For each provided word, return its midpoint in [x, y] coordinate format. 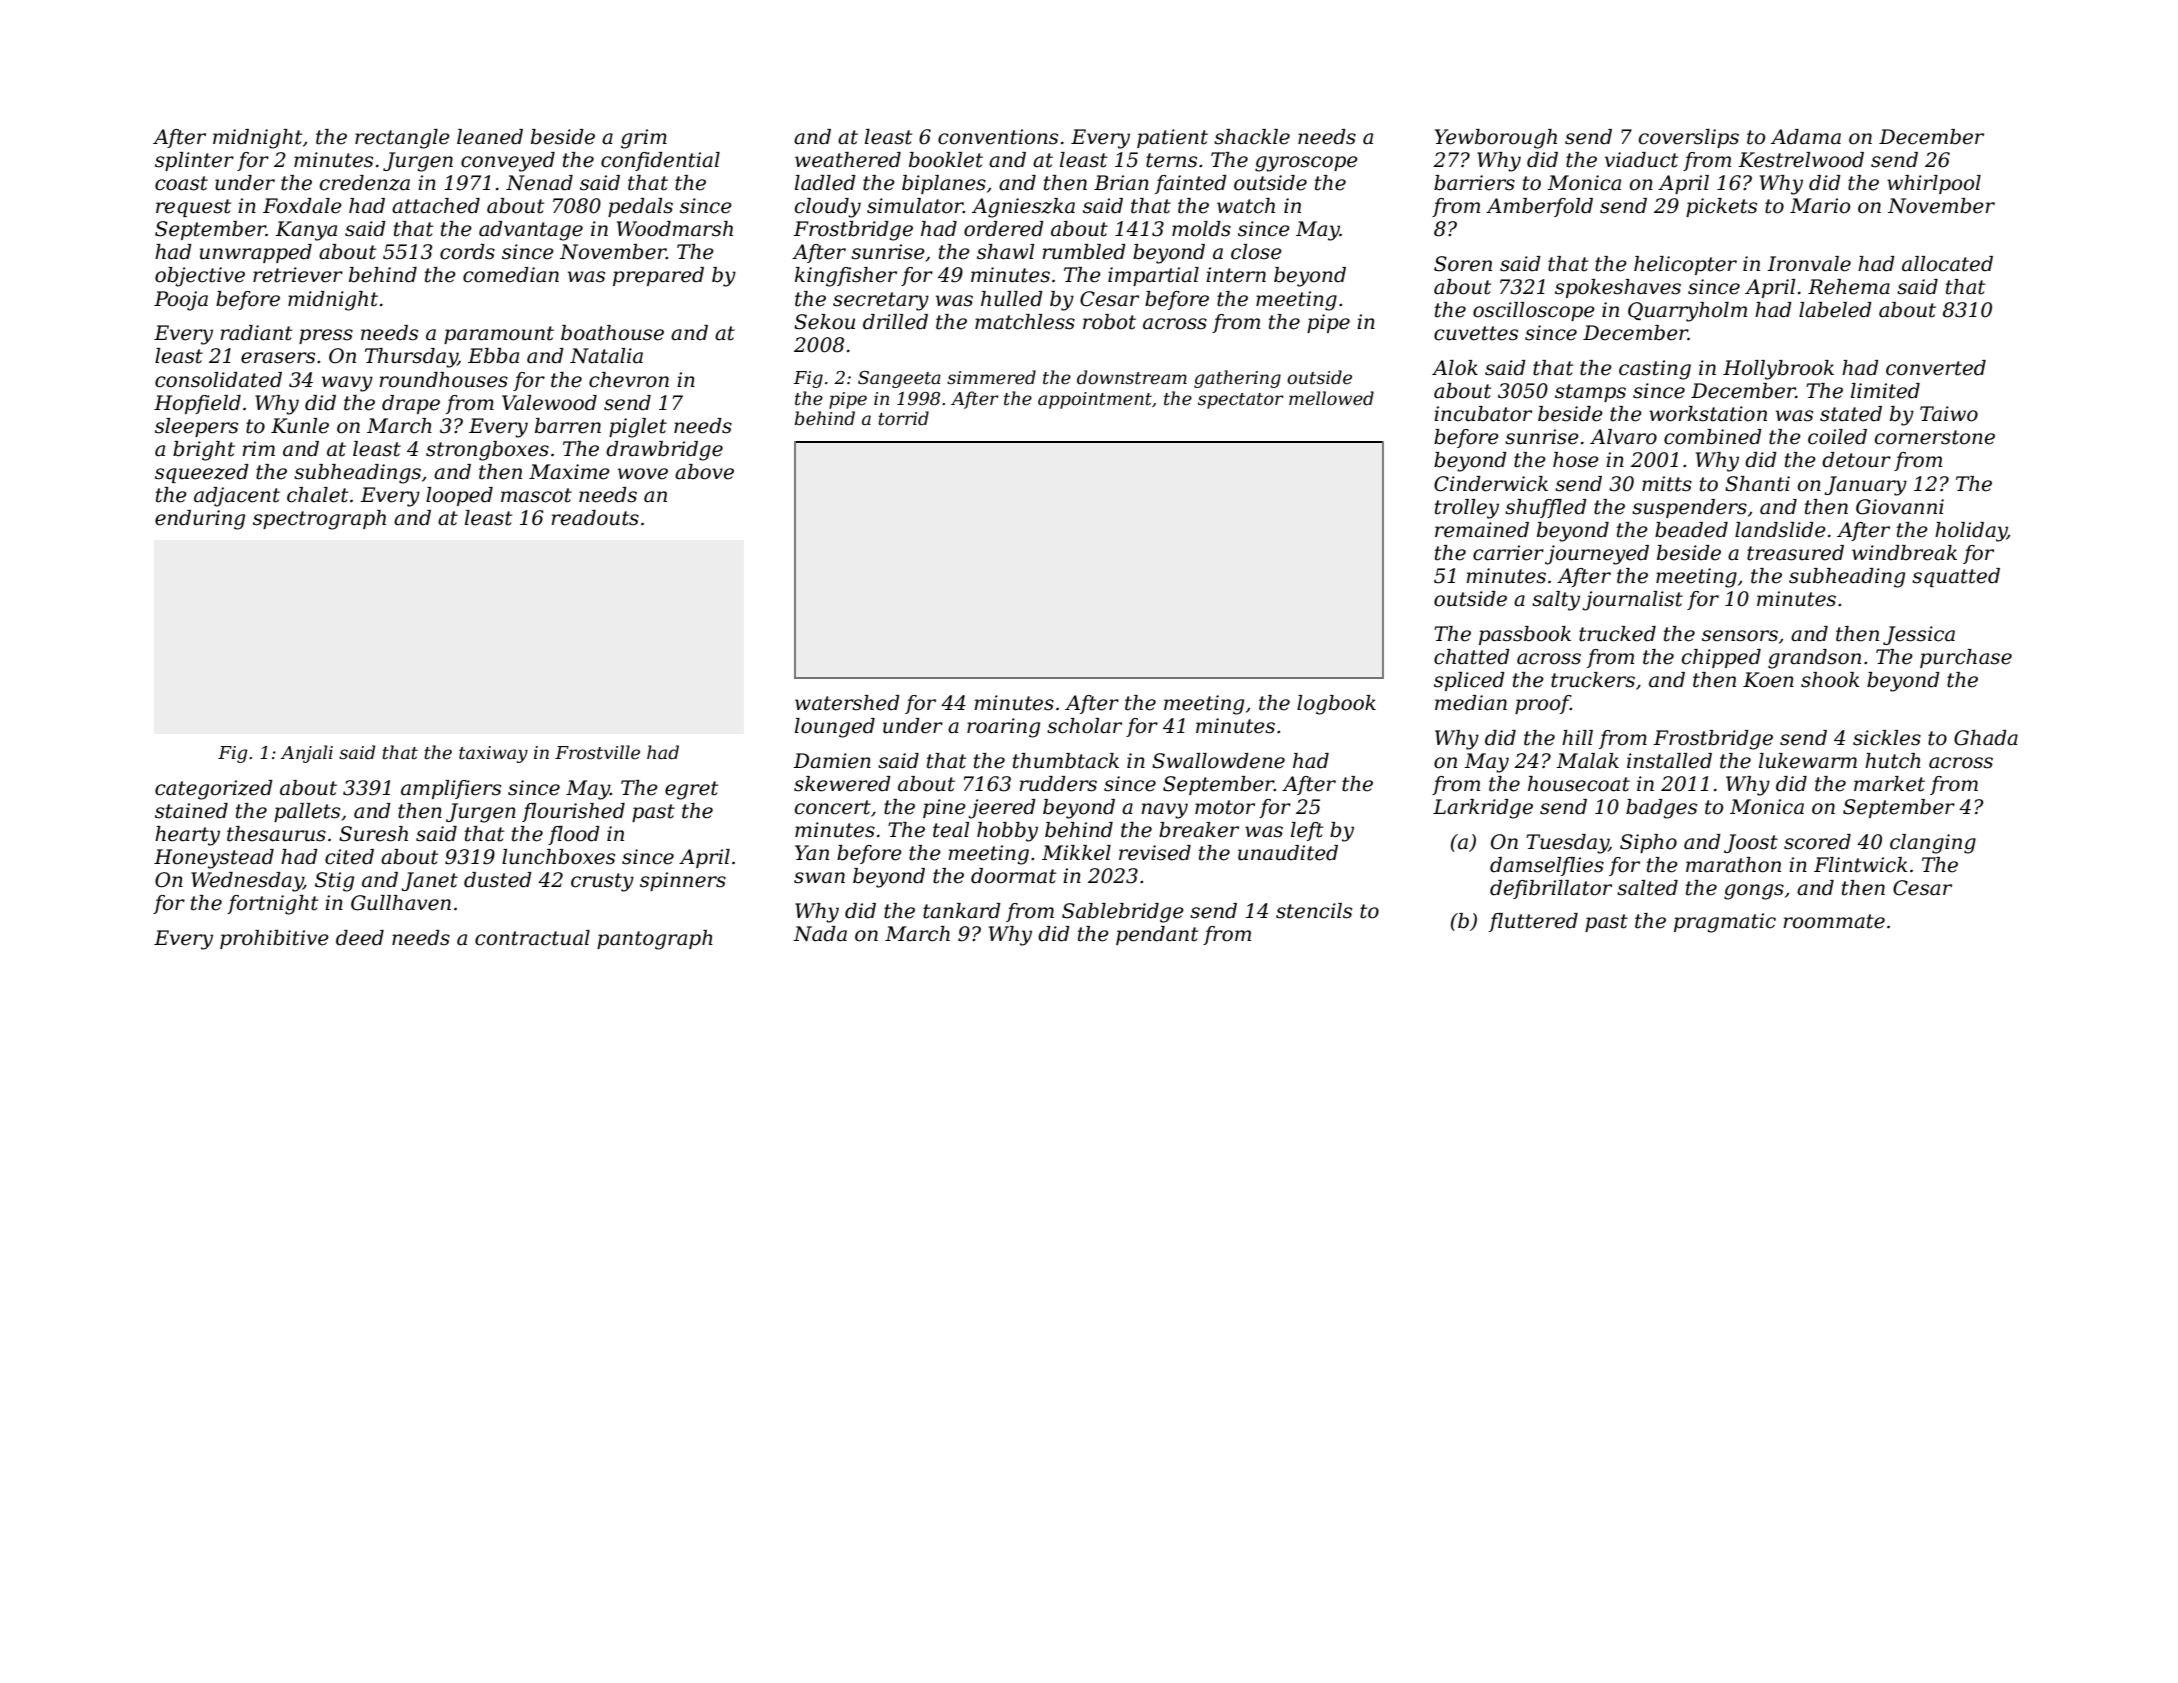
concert [833, 807]
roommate [1834, 921]
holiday [1971, 532]
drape [411, 404]
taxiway [493, 754]
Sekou [824, 322]
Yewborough [1496, 139]
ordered [1004, 229]
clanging [1933, 844]
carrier [1508, 553]
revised [1155, 853]
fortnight [272, 905]
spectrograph [319, 520]
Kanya [306, 231]
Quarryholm [1687, 312]
